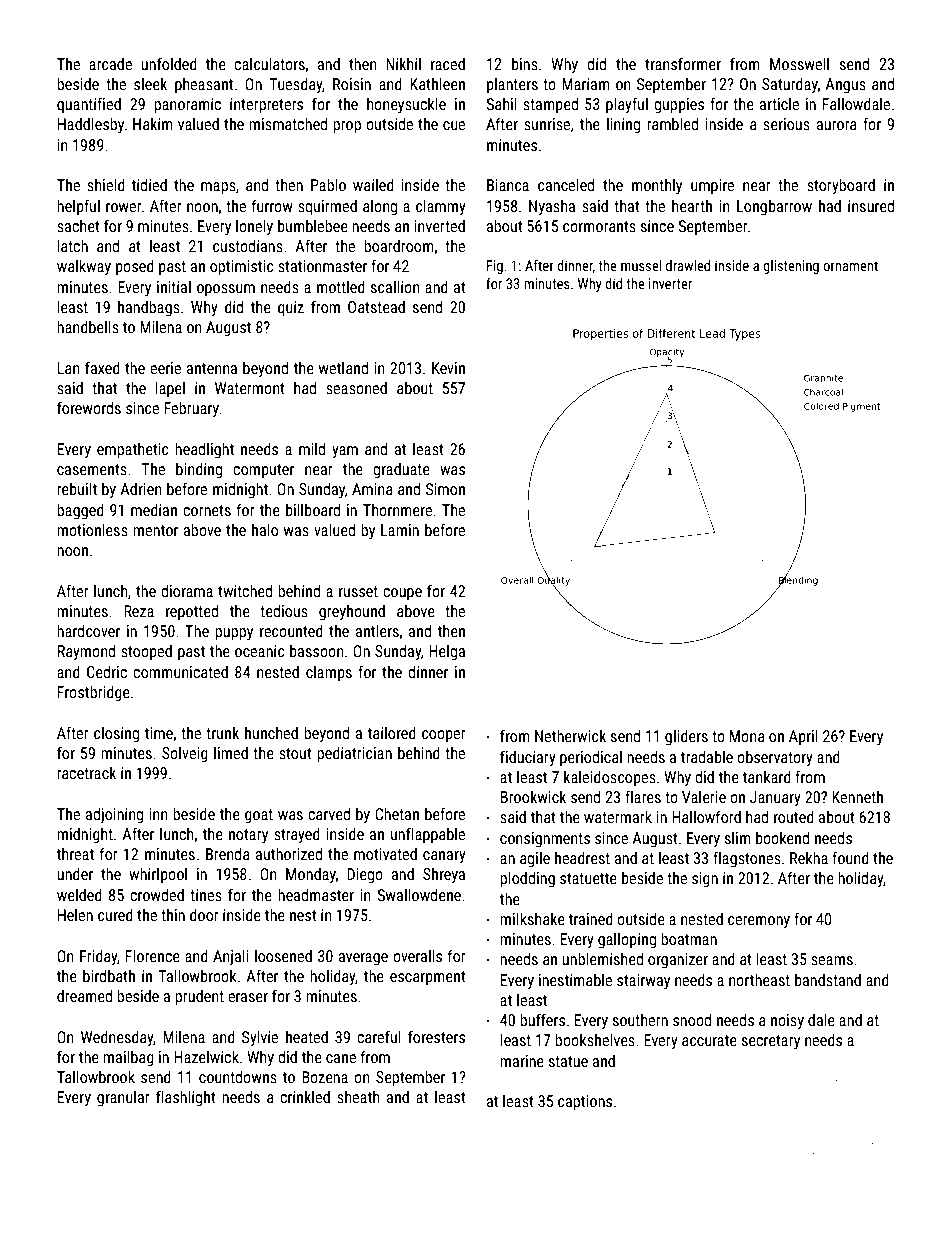 The width and height of the page is (952, 1233). I want to click on graduate, so click(401, 471).
